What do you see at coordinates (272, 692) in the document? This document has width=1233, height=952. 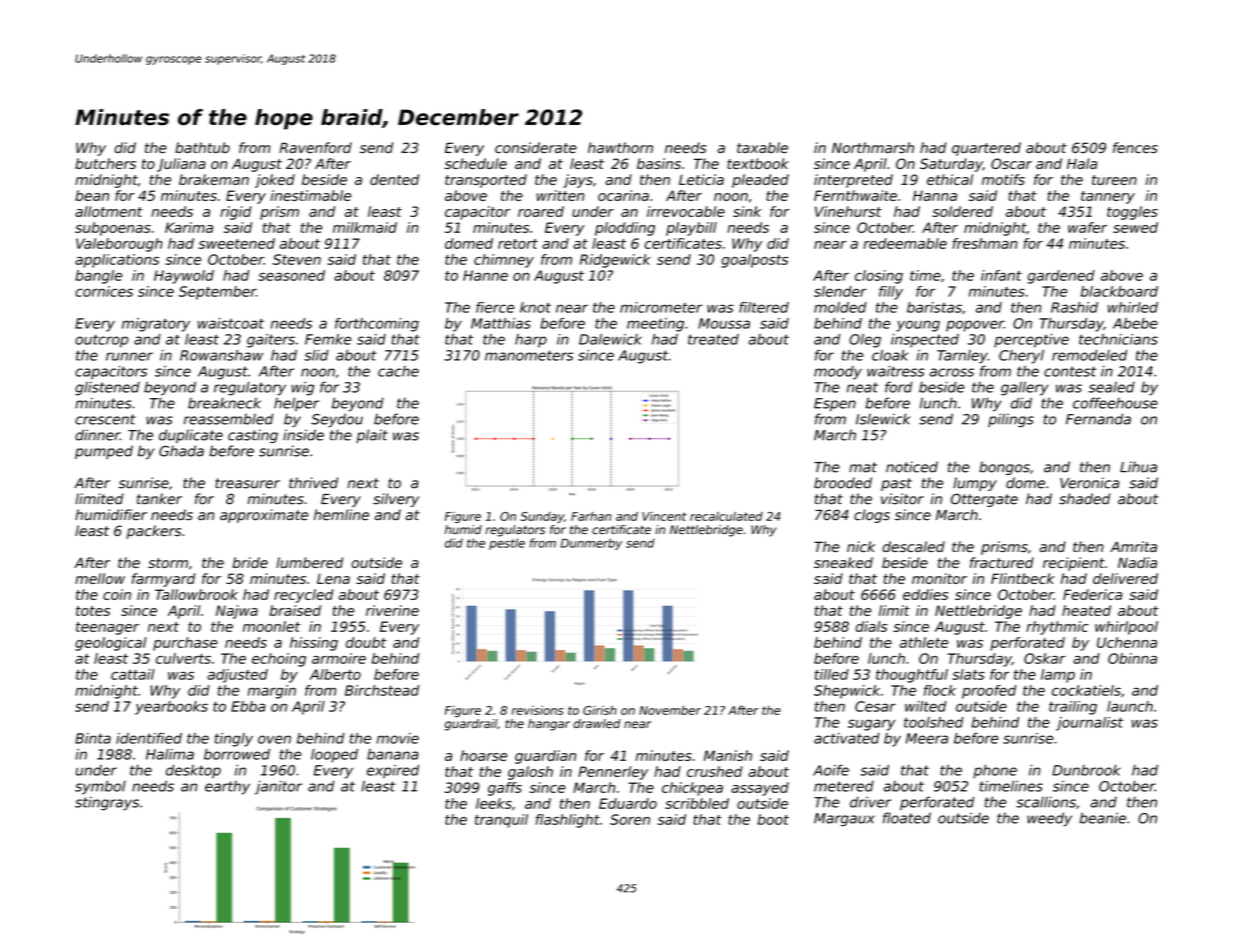 I see `margin` at bounding box center [272, 692].
